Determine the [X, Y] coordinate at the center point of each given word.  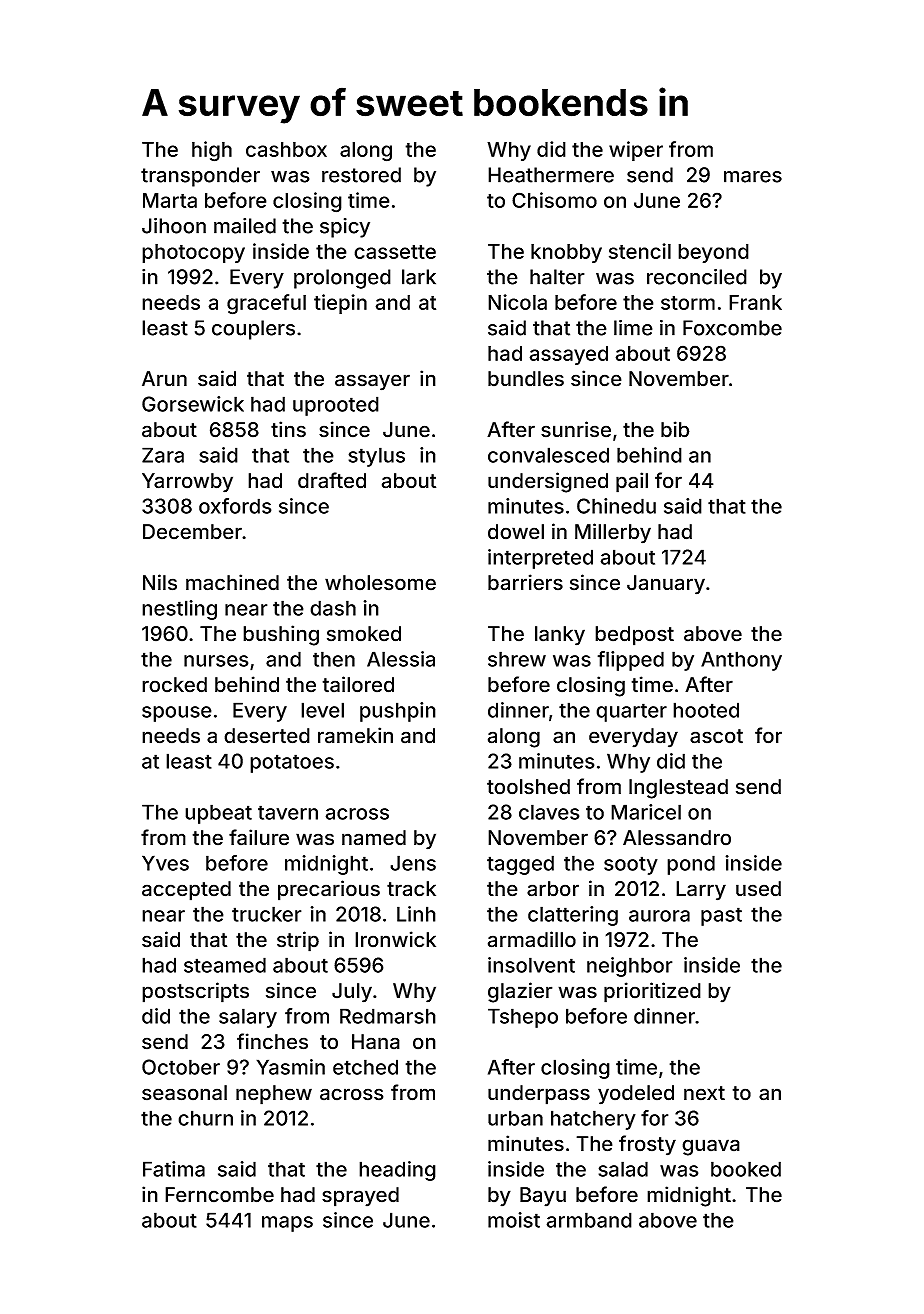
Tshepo [523, 1018]
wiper [636, 151]
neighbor [630, 967]
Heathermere [551, 175]
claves [549, 812]
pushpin [398, 712]
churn [205, 1118]
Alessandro [677, 838]
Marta [170, 200]
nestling [179, 610]
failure [259, 837]
